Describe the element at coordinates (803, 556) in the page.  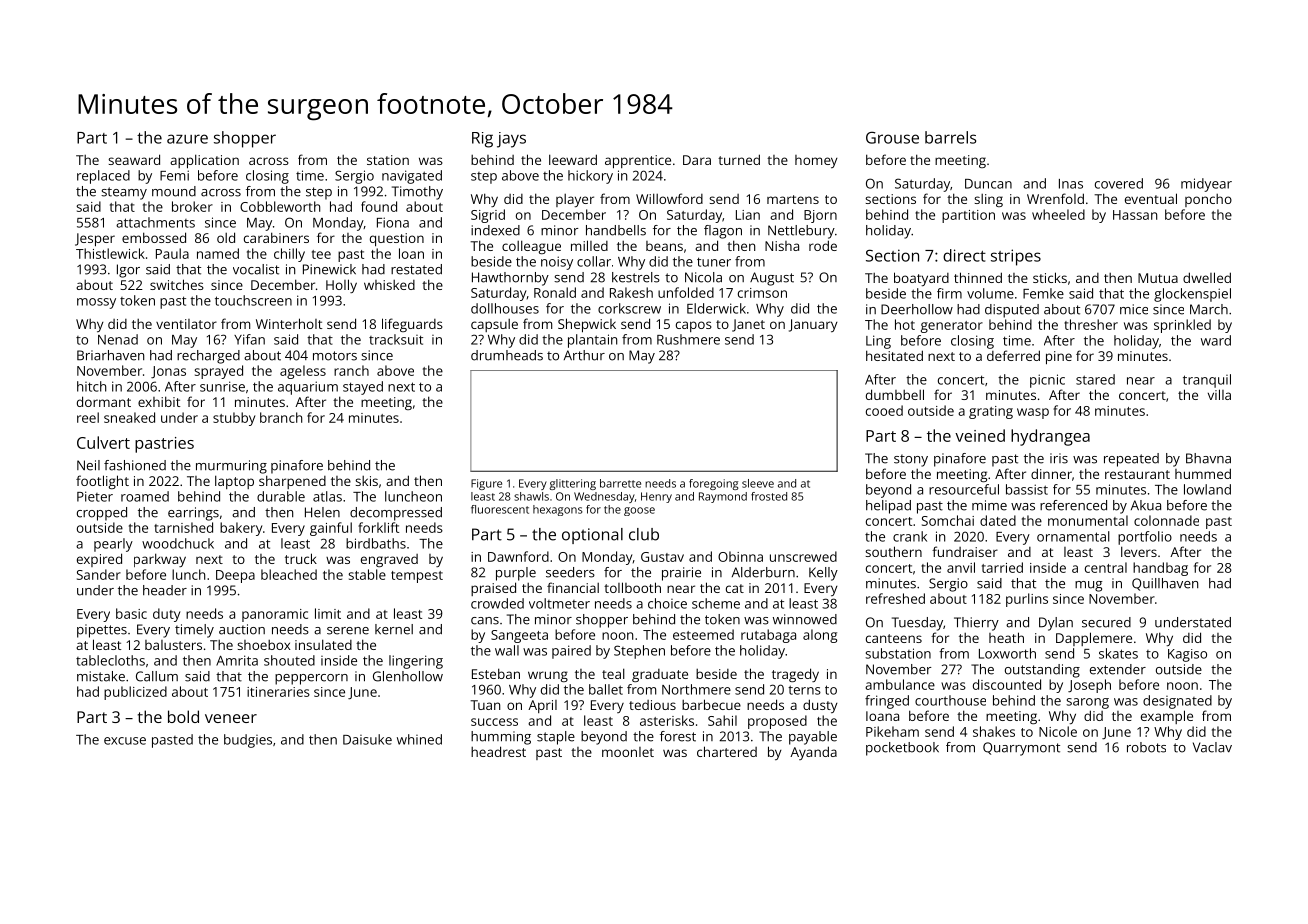
I see `unscrewed` at that location.
